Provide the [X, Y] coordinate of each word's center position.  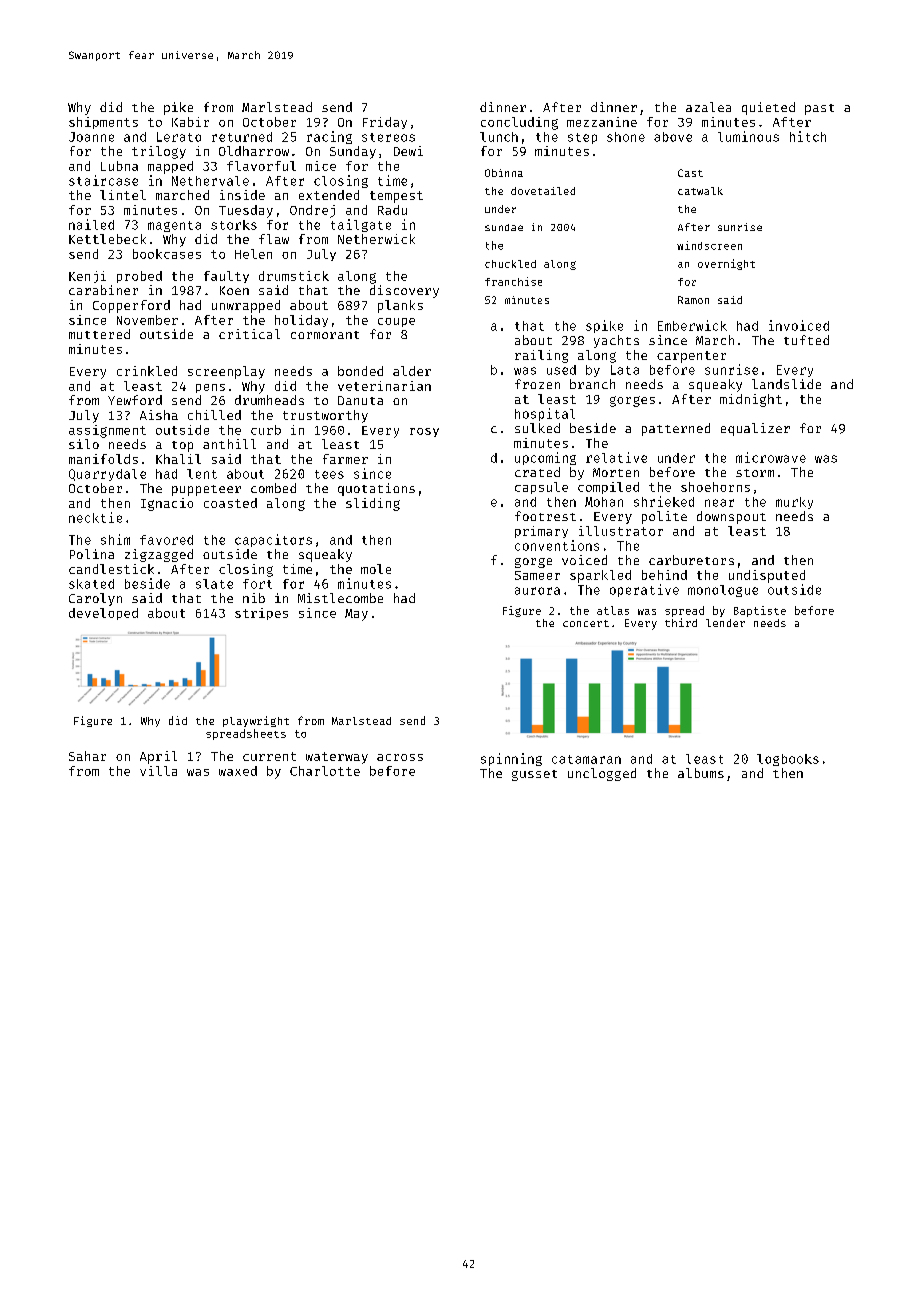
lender [725, 623]
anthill [229, 444]
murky [794, 503]
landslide [786, 384]
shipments [103, 123]
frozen [537, 384]
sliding [373, 504]
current [269, 756]
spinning [511, 759]
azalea [708, 107]
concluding [519, 123]
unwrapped [246, 306]
